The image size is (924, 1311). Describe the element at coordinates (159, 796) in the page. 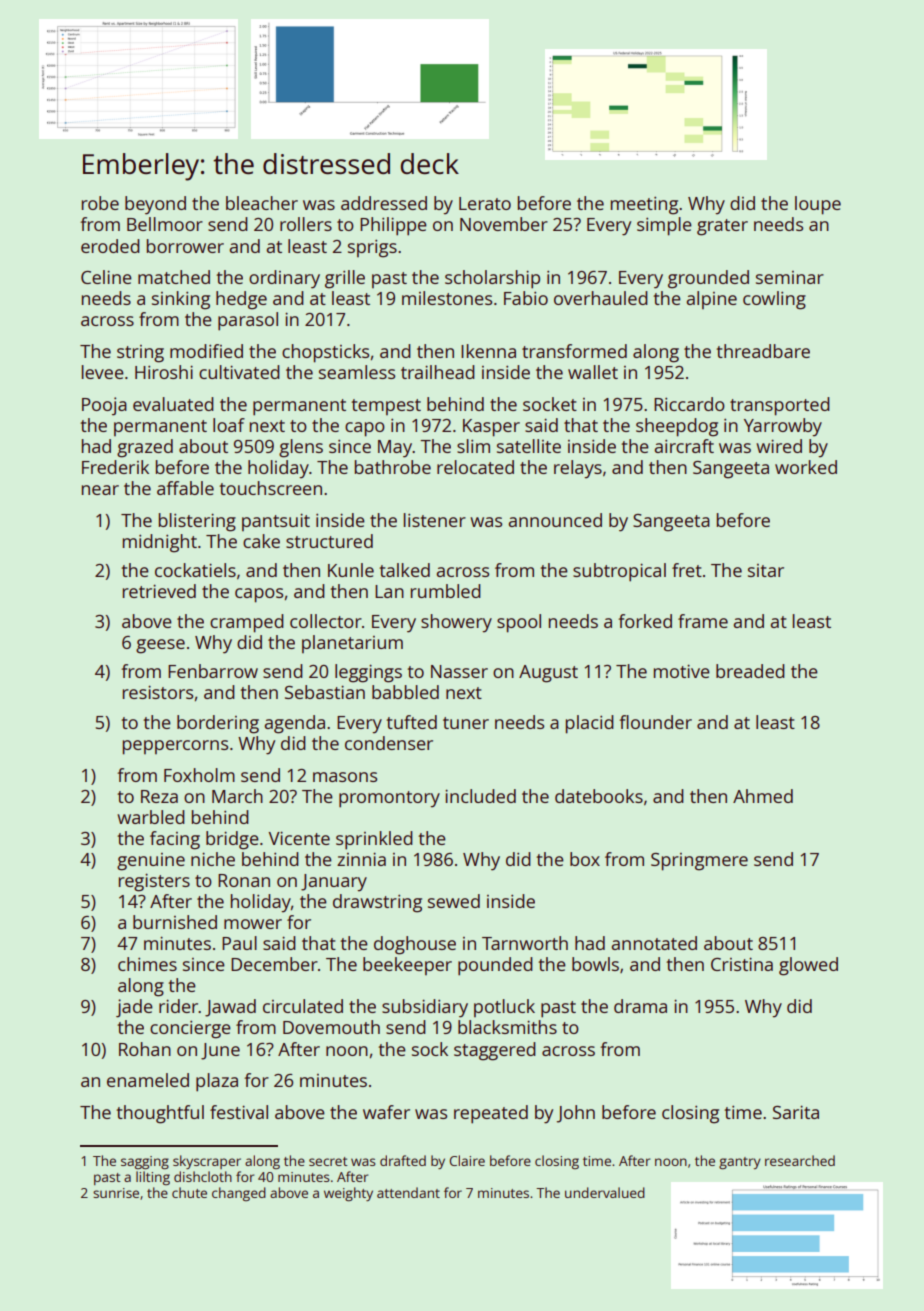

I see `Reza` at that location.
